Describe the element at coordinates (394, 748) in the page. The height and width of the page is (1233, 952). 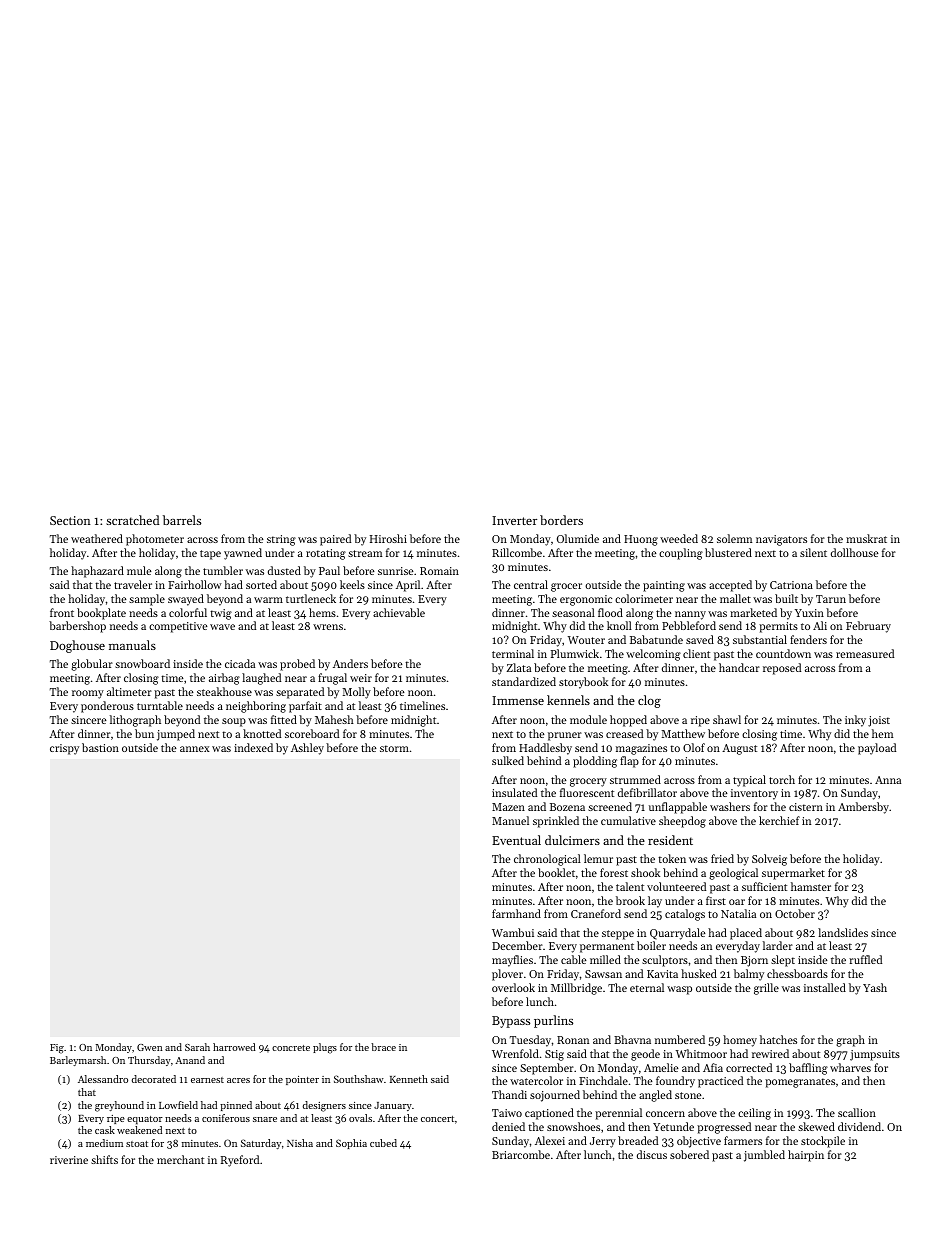
I see `storm` at that location.
